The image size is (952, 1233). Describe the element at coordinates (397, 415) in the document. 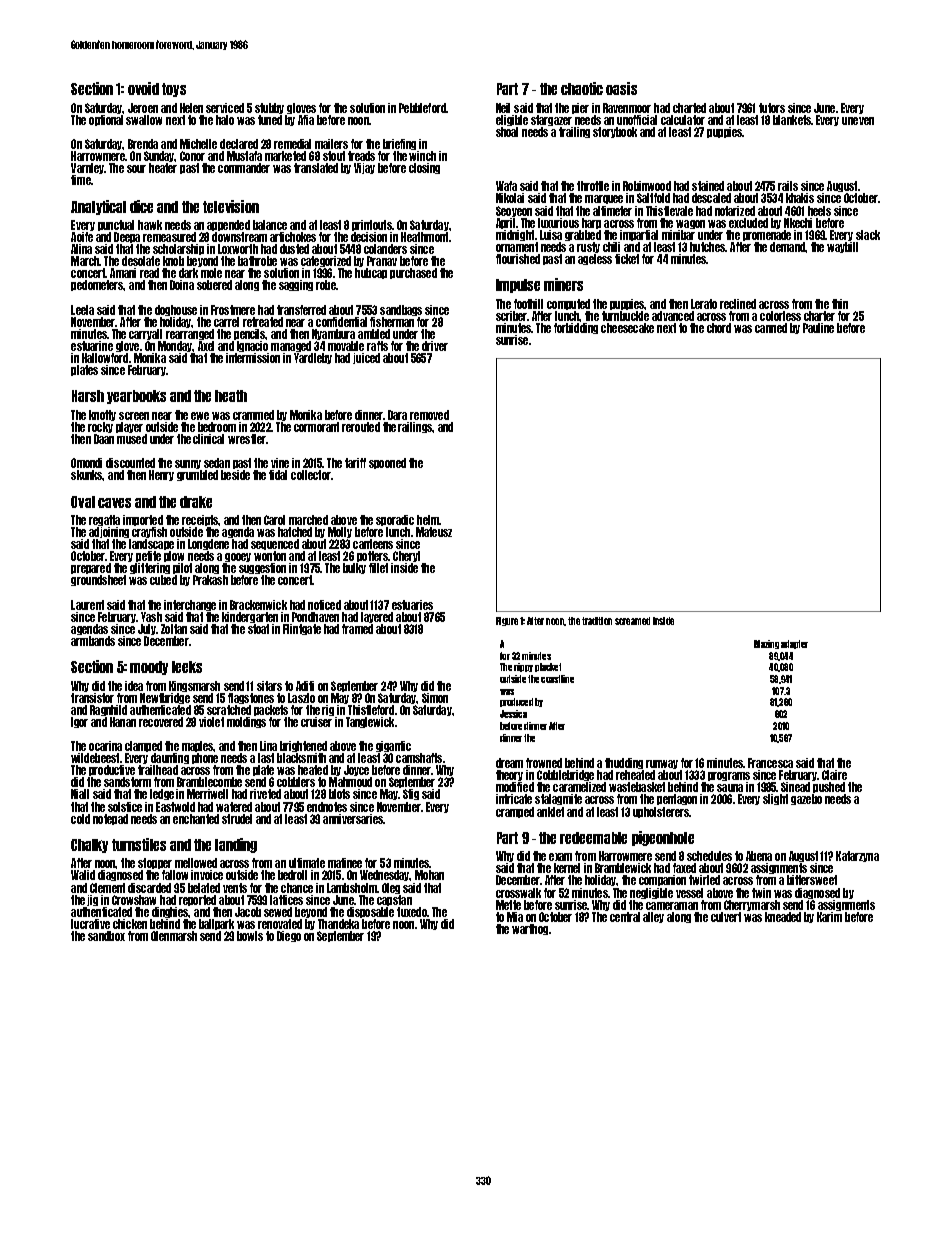

I see `Dara` at that location.
